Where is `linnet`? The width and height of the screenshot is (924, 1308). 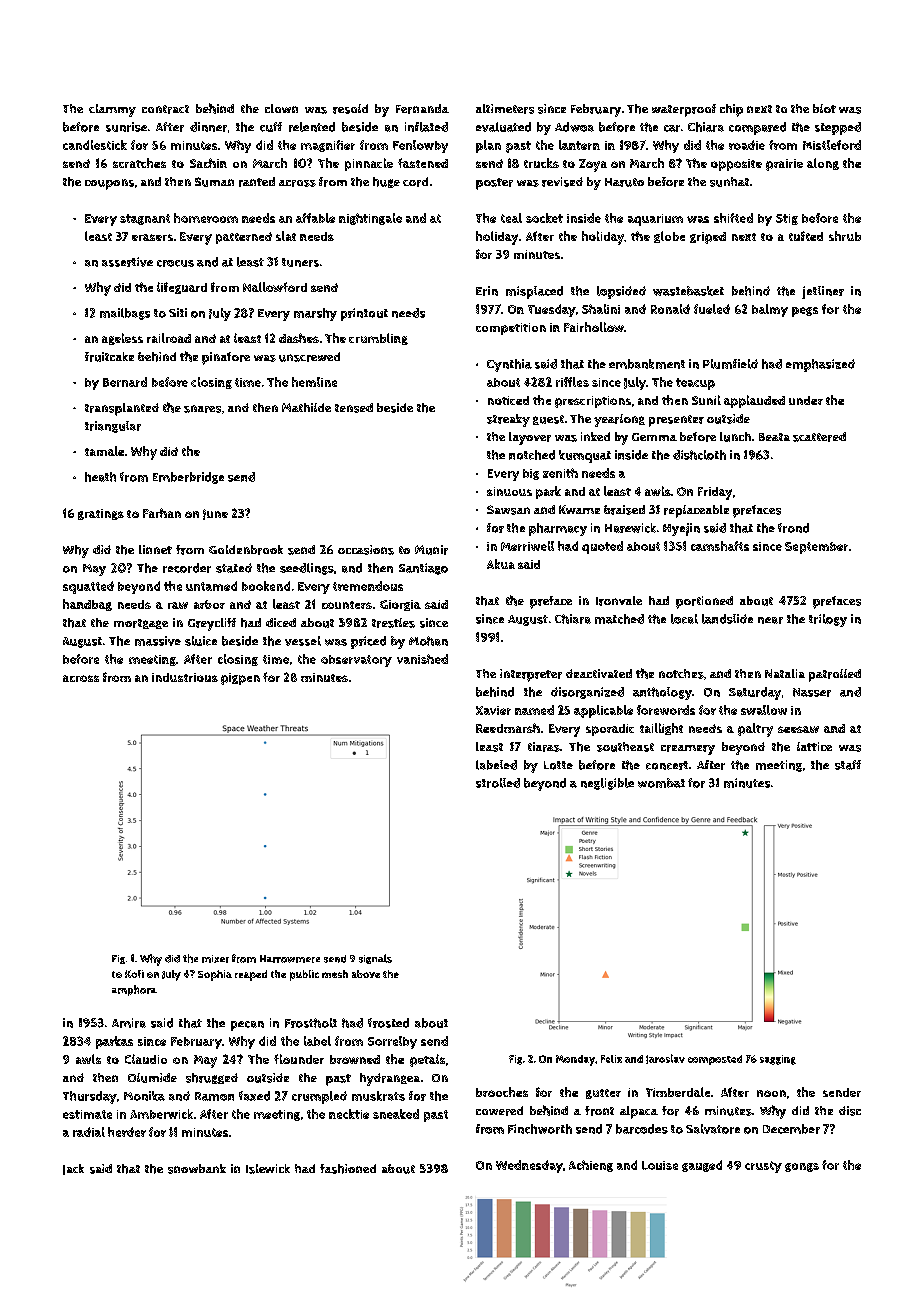
linnet is located at coordinates (155, 549).
